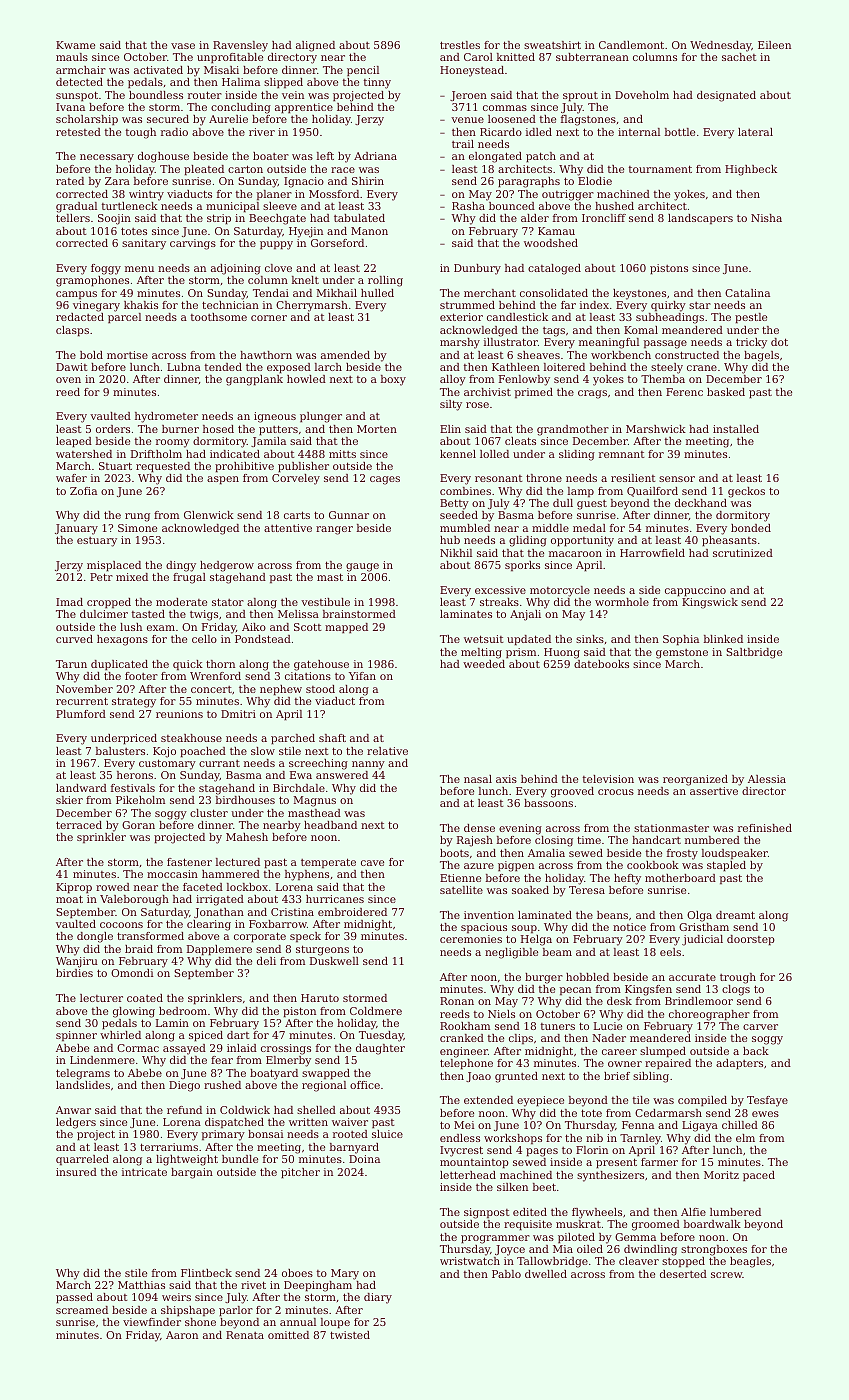  What do you see at coordinates (631, 45) in the screenshot?
I see `Candlemont` at bounding box center [631, 45].
